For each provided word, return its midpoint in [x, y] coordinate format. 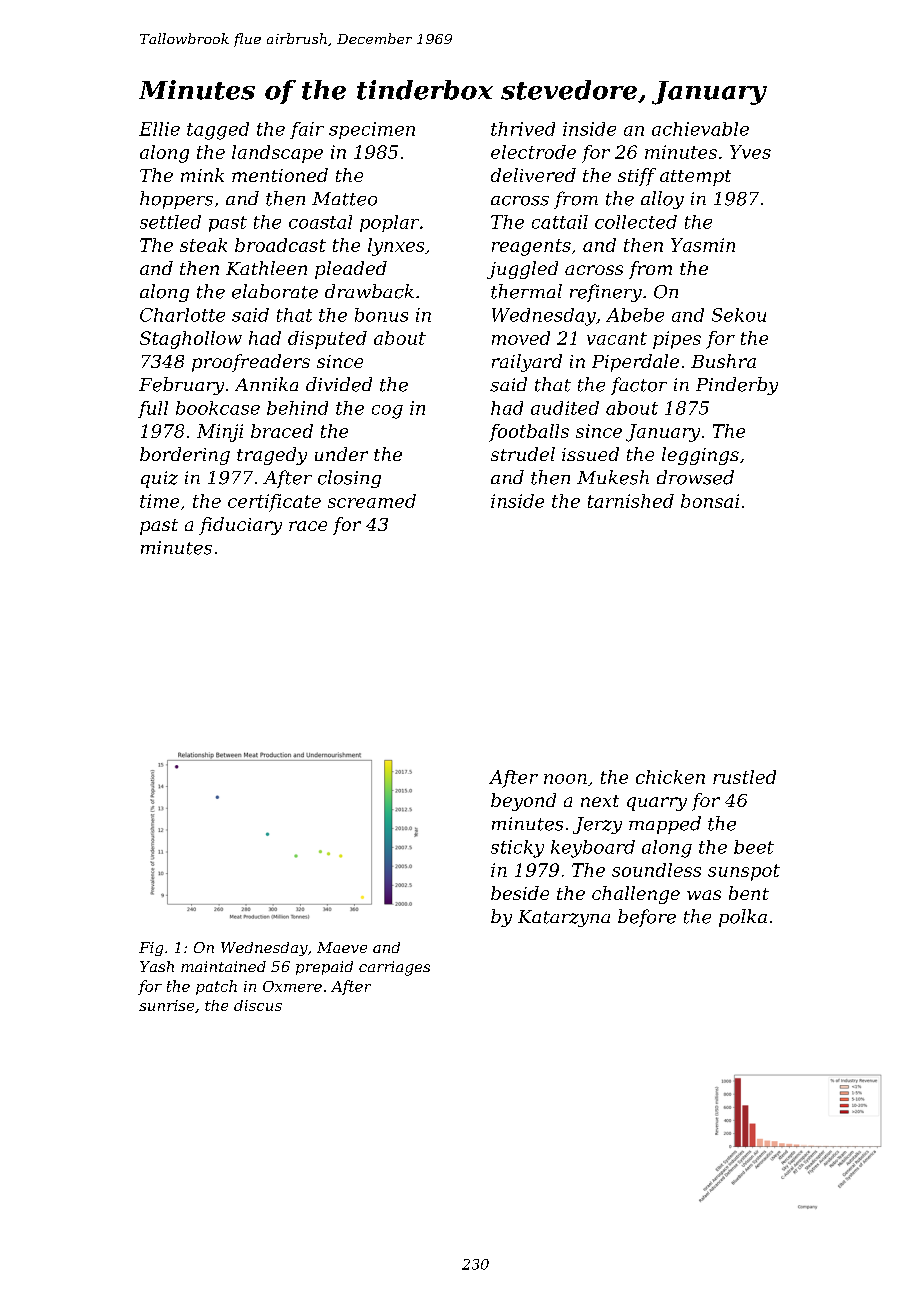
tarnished [631, 501]
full [153, 409]
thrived [523, 129]
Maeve [342, 947]
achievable [700, 129]
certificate [274, 503]
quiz [159, 479]
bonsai [710, 501]
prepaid [324, 968]
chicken [670, 777]
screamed [372, 501]
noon [565, 779]
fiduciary [240, 526]
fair [307, 130]
